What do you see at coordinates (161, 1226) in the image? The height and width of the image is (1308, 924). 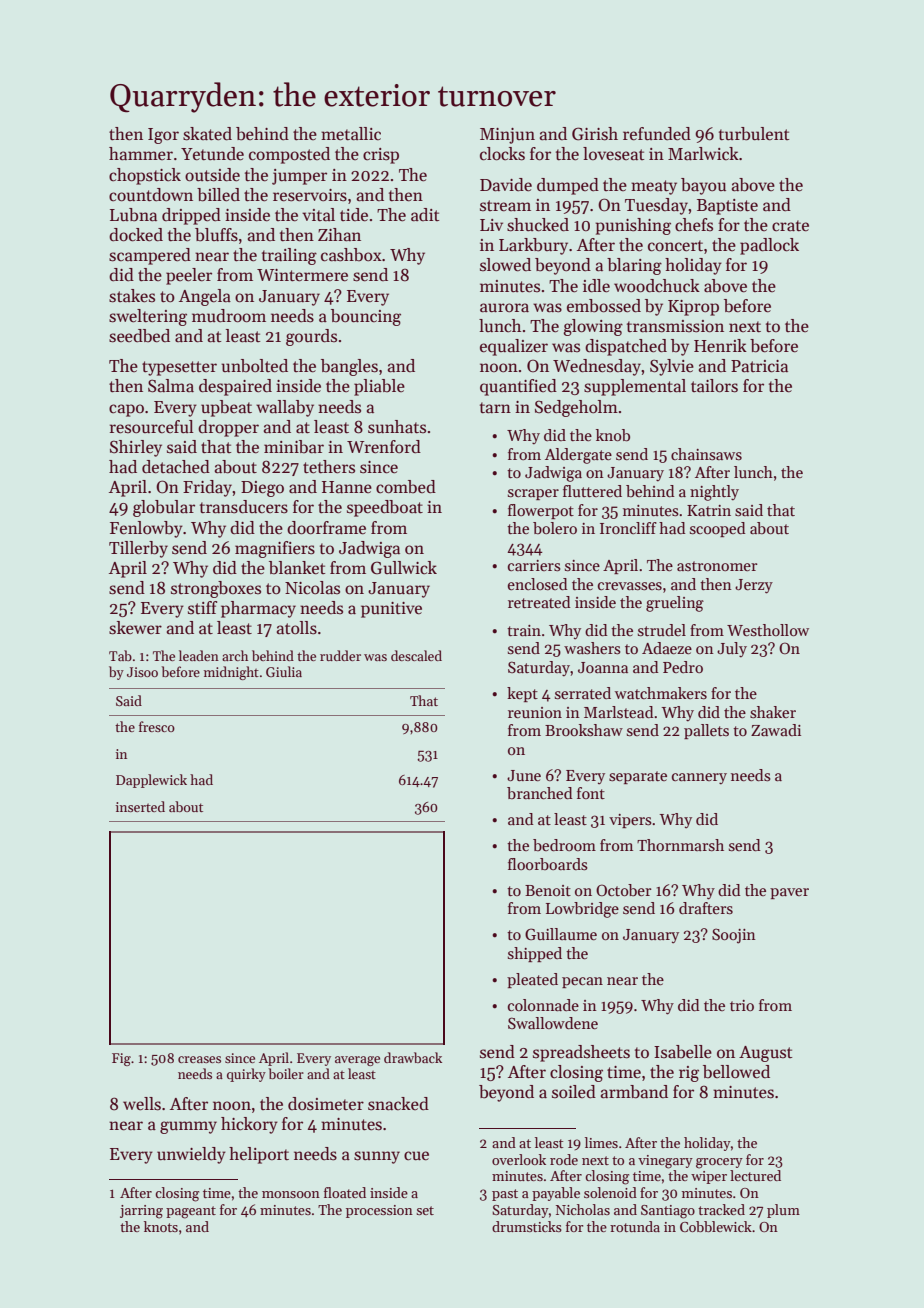 I see `knots` at bounding box center [161, 1226].
